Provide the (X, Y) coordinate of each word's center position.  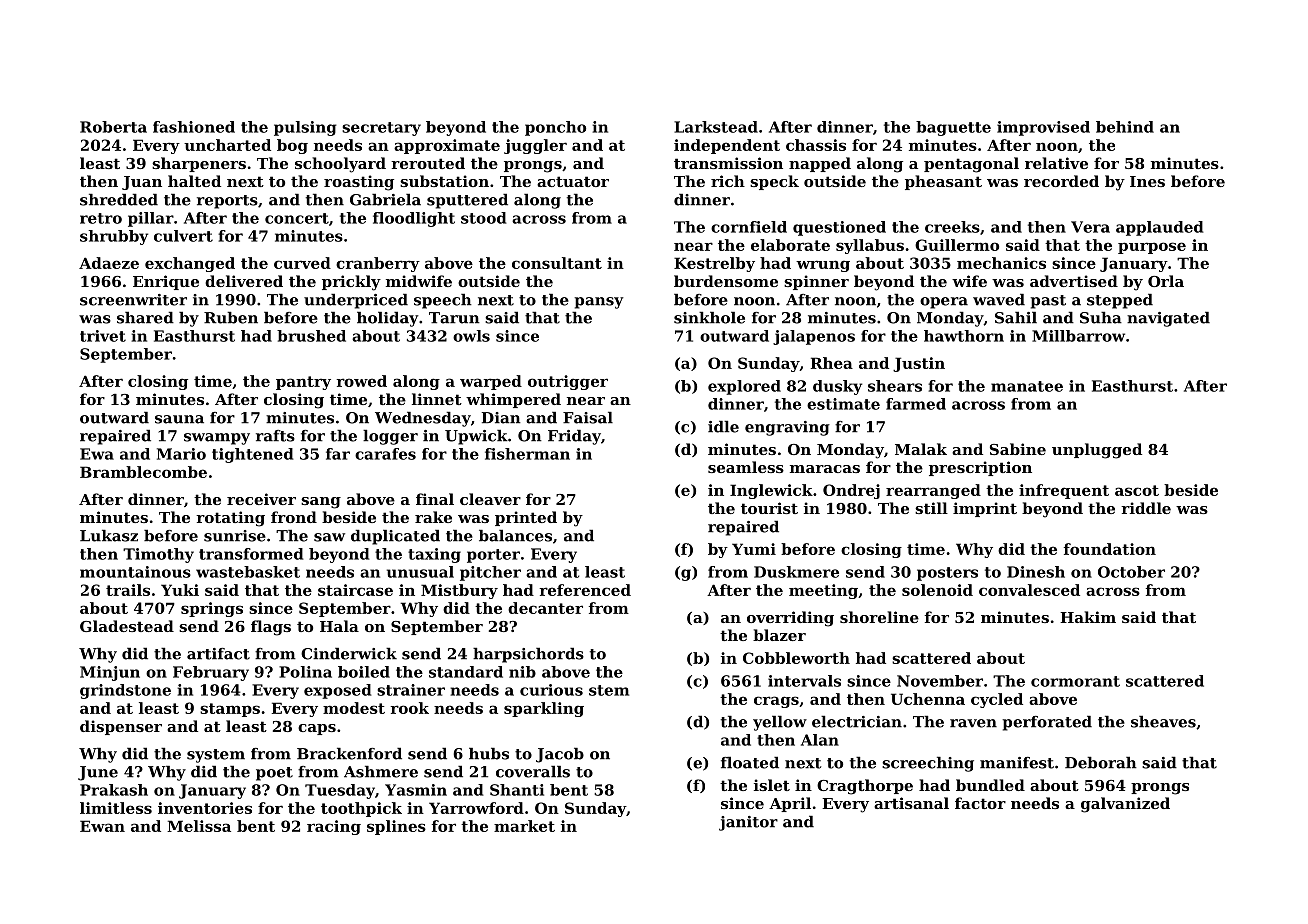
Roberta (113, 127)
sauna (179, 419)
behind (1125, 127)
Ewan (102, 826)
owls (471, 336)
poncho (555, 128)
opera (944, 303)
